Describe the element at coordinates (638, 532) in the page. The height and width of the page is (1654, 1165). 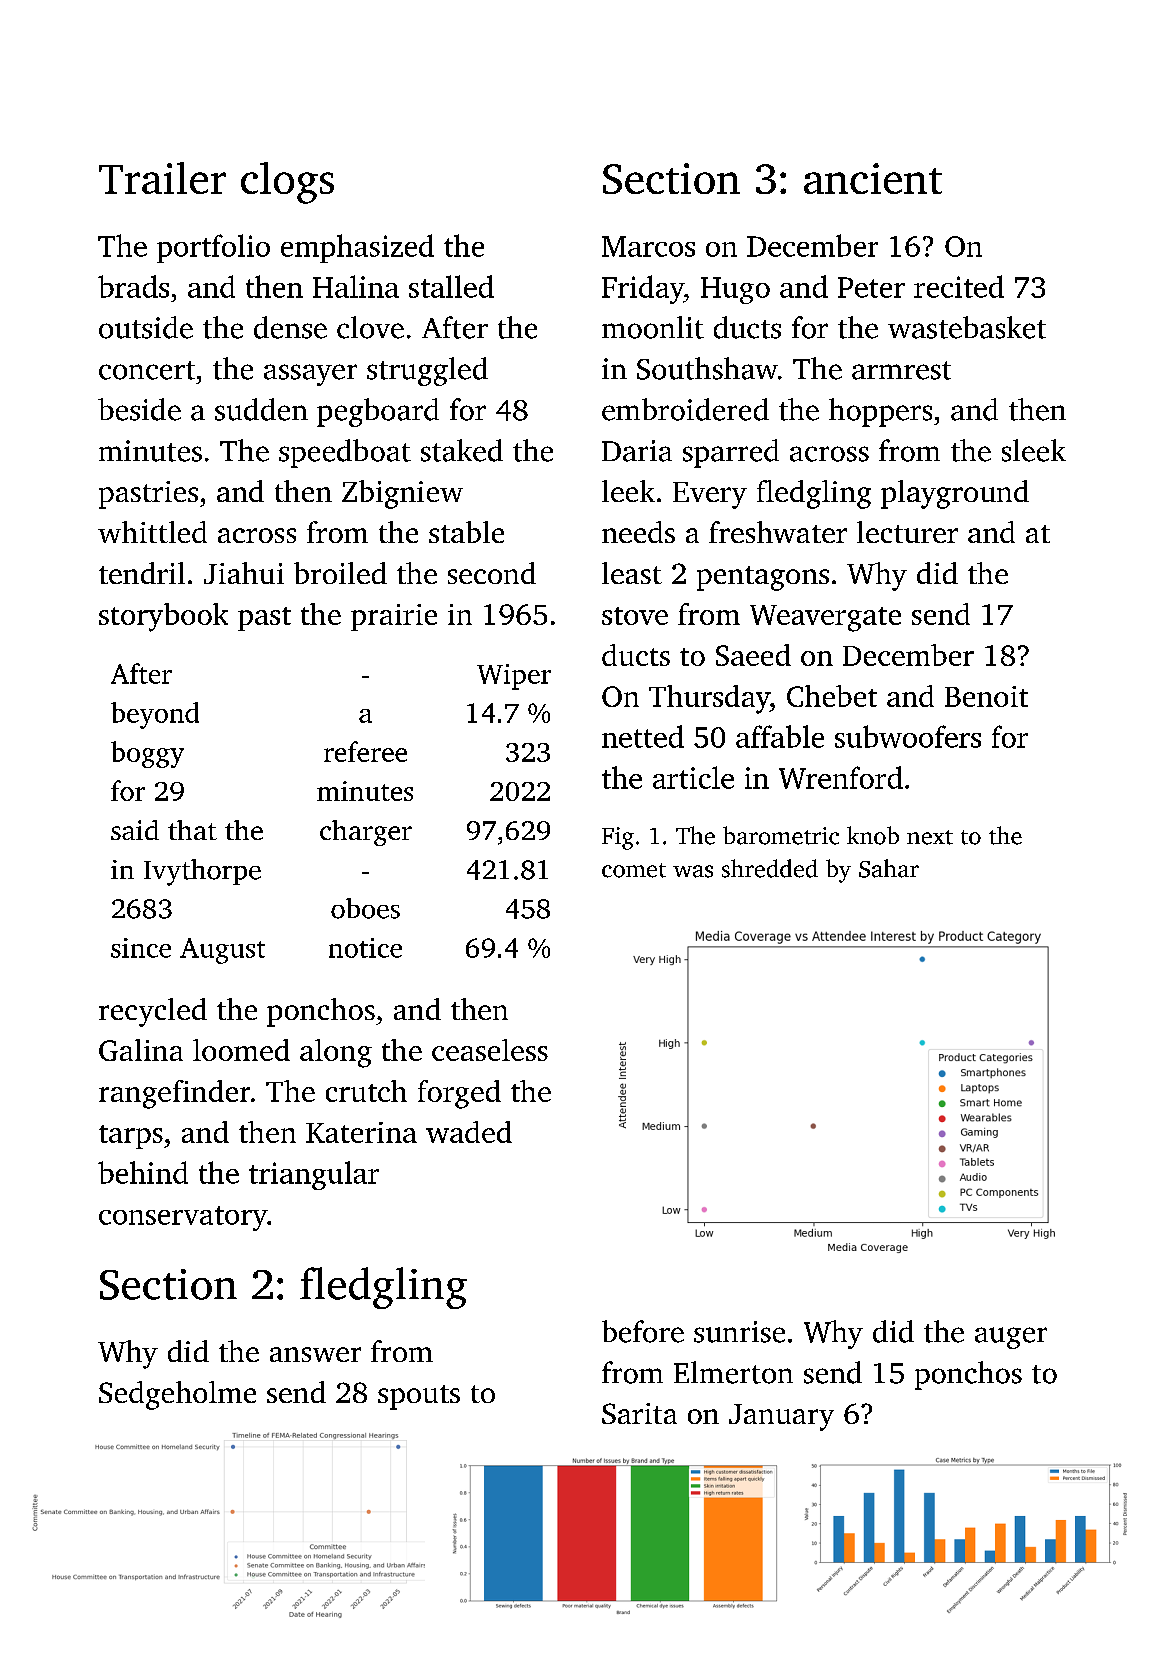
I see `needs` at that location.
